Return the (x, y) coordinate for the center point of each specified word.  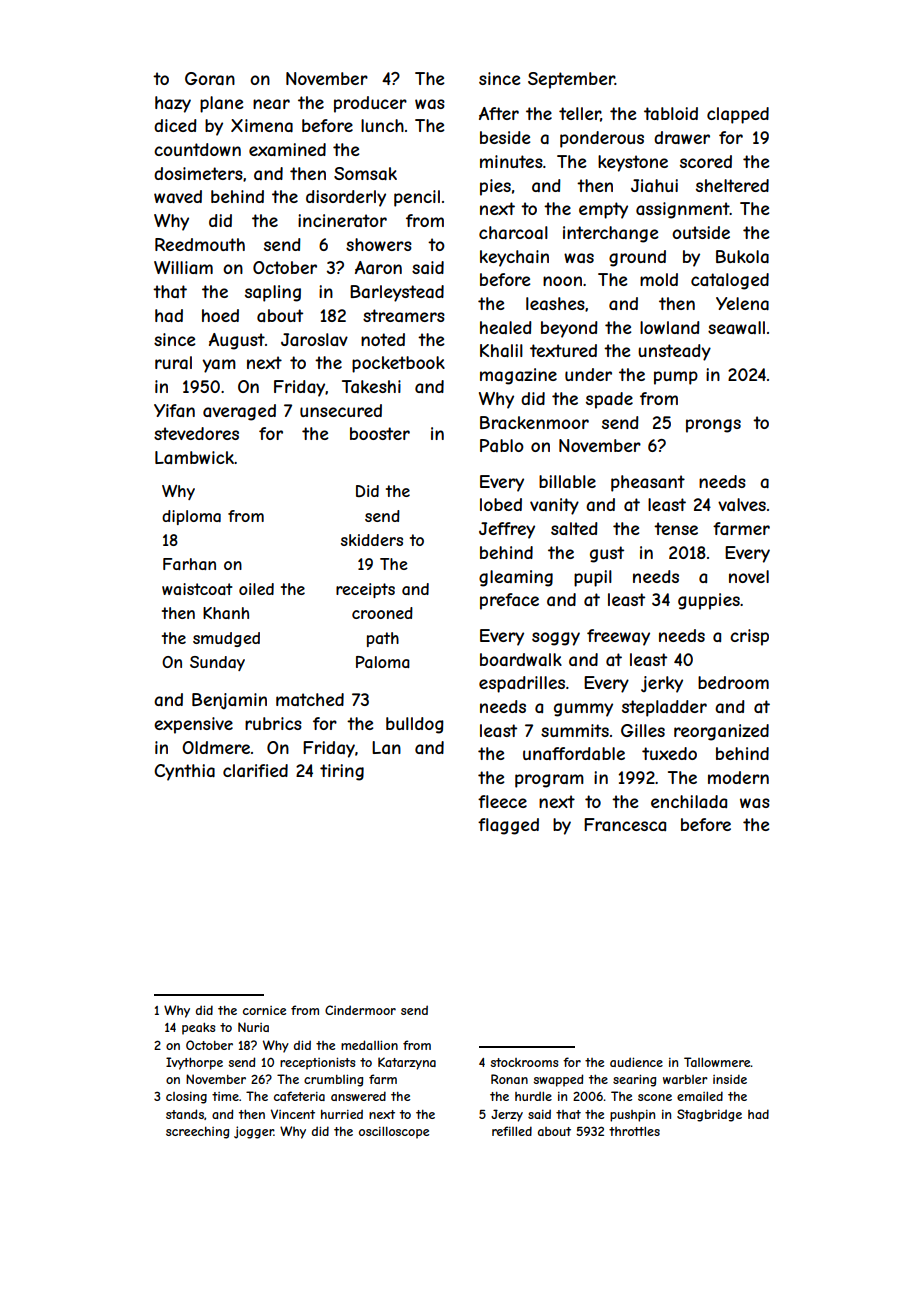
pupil (593, 578)
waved (178, 196)
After (499, 113)
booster (380, 433)
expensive (193, 725)
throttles (634, 1131)
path (383, 639)
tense (676, 528)
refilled (512, 1131)
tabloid (671, 113)
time (225, 1096)
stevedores (196, 433)
